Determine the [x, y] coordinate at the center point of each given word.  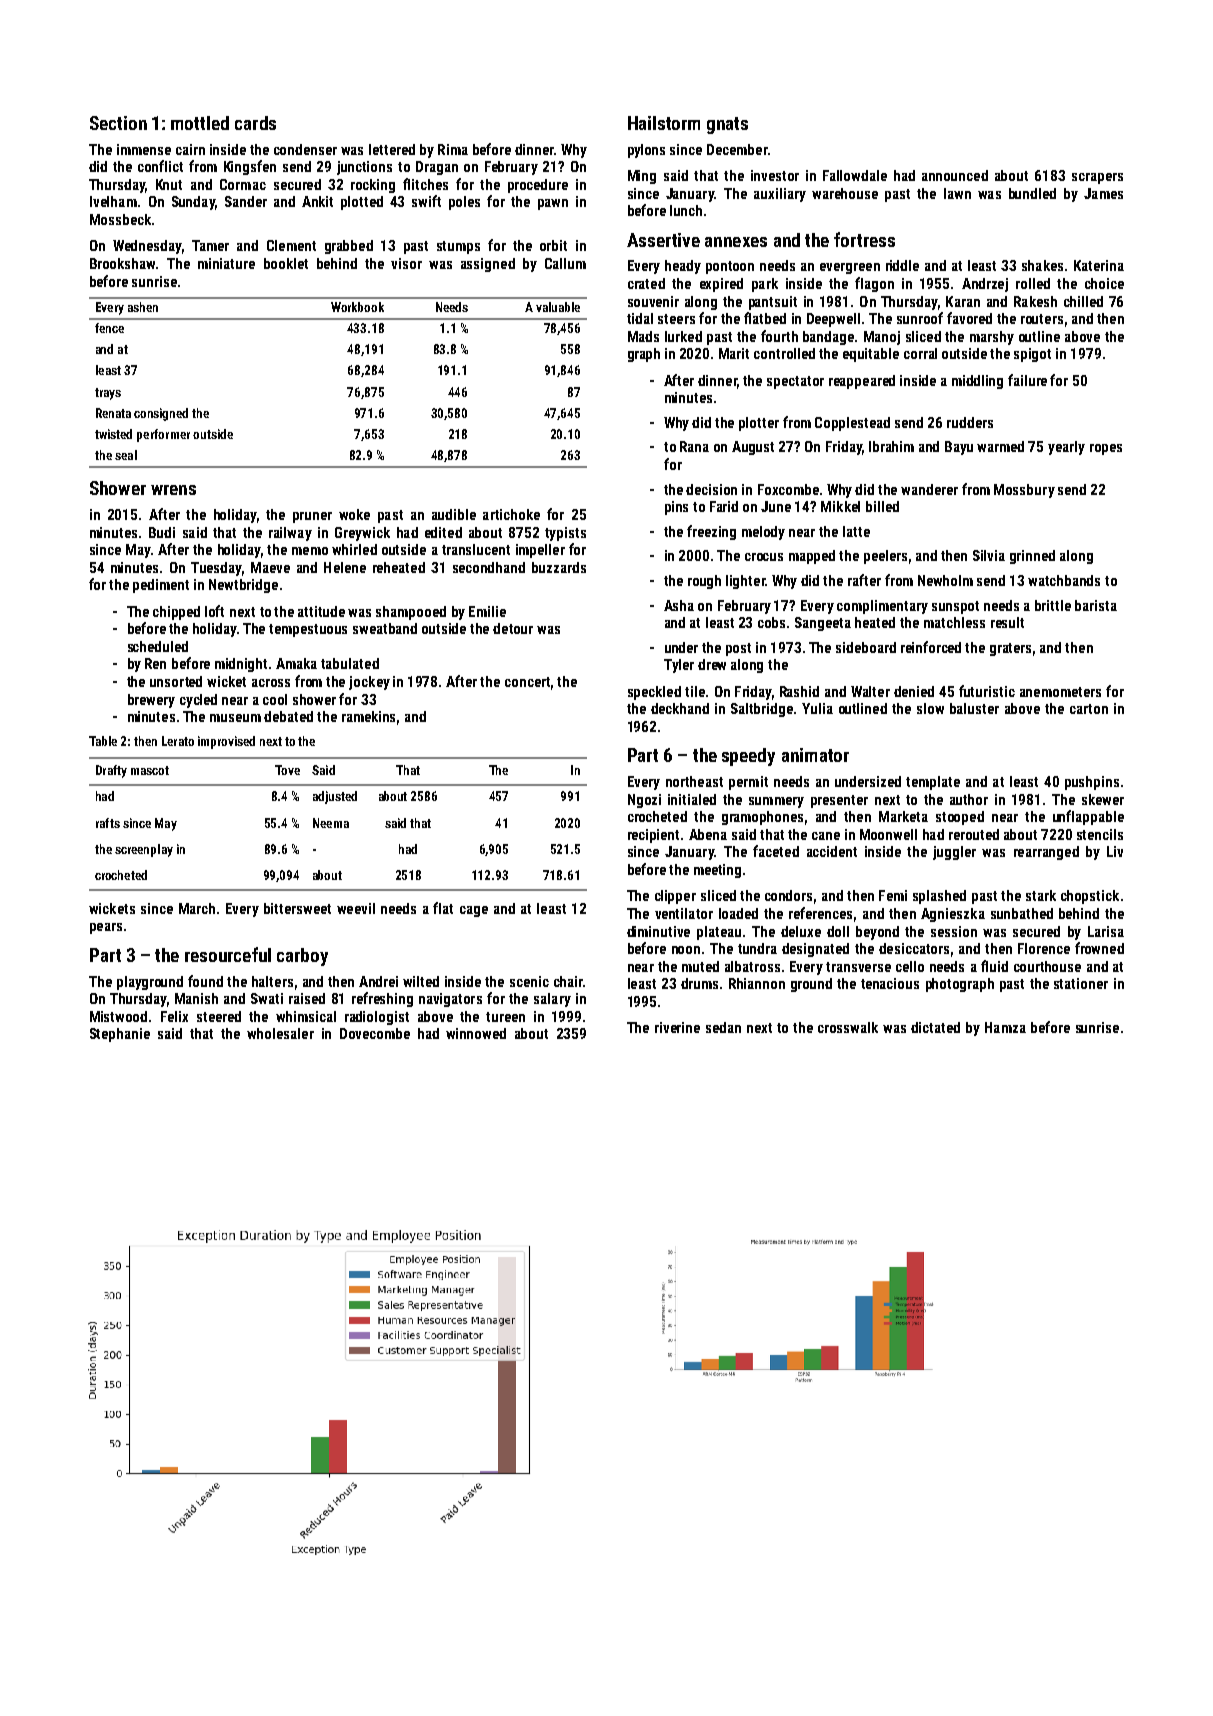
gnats [727, 125]
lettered [392, 149]
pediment [161, 586]
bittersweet [297, 908]
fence [109, 328]
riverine [677, 1027]
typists [565, 534]
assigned [488, 265]
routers [1042, 319]
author [969, 799]
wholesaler [280, 1033]
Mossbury [1024, 491]
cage [474, 911]
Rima [453, 149]
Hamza [1005, 1027]
